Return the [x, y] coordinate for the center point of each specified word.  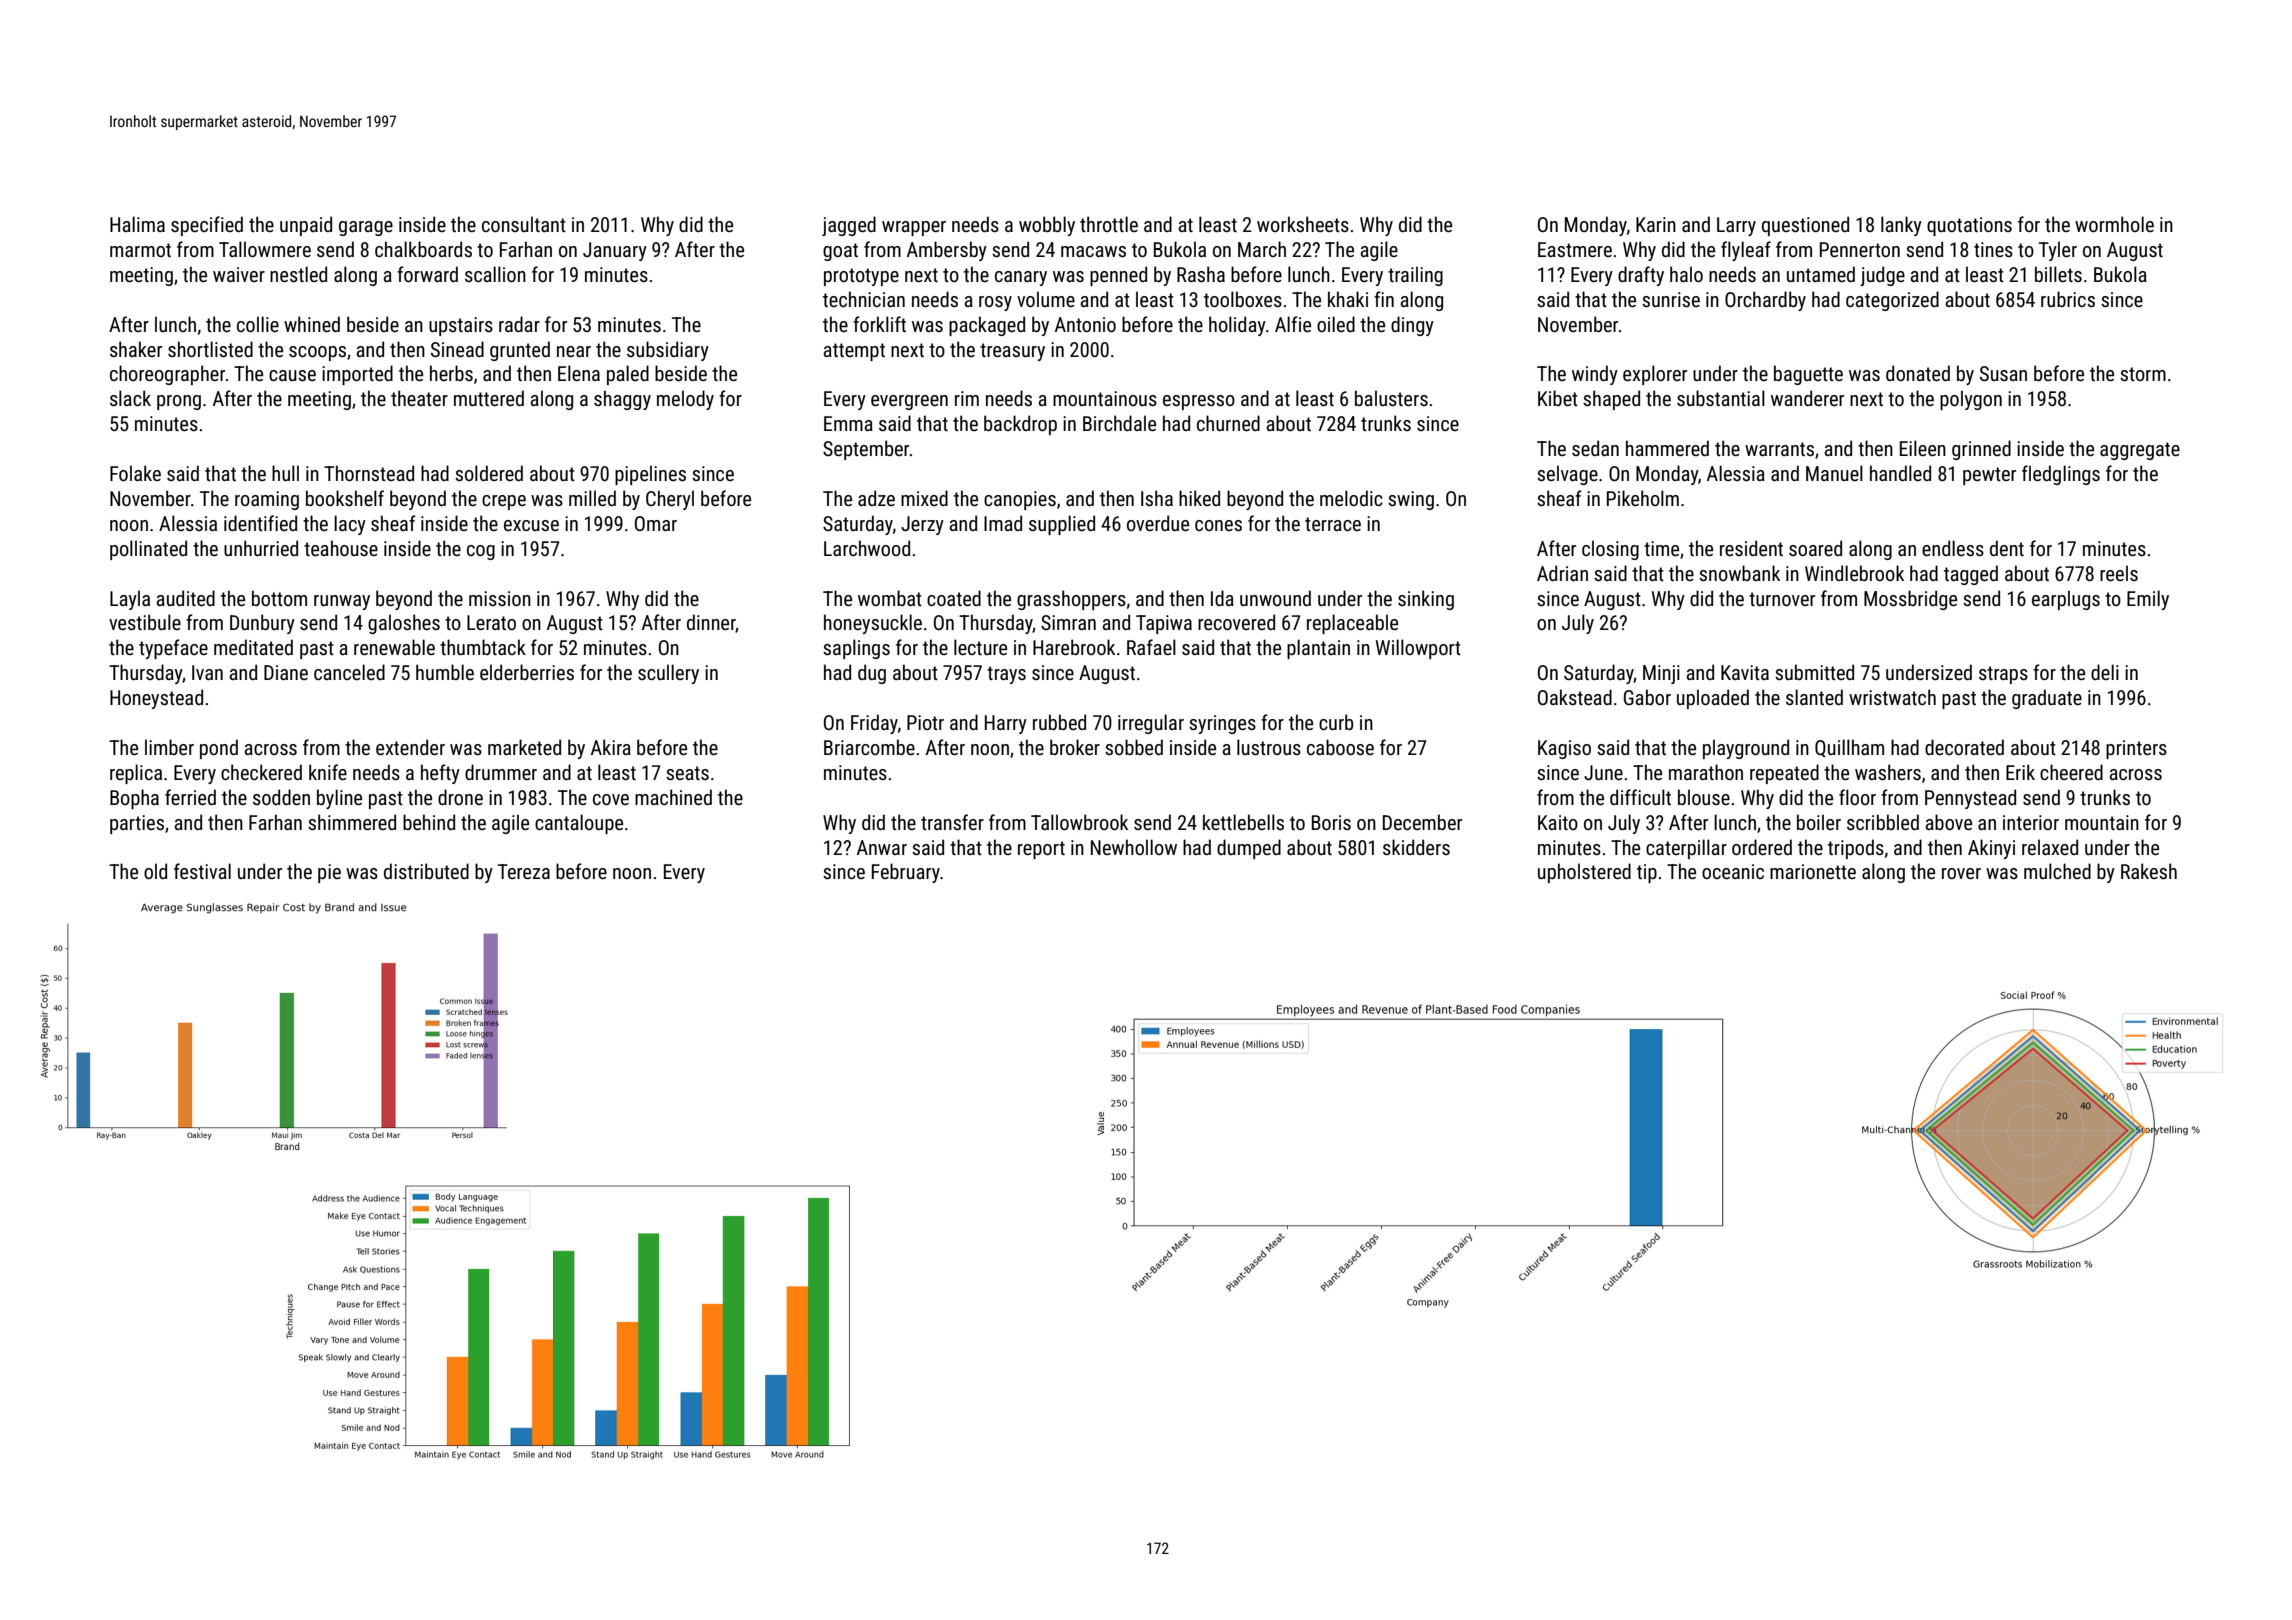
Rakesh [2149, 871]
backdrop [1020, 425]
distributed [426, 871]
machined [673, 797]
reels [2119, 573]
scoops [317, 353]
